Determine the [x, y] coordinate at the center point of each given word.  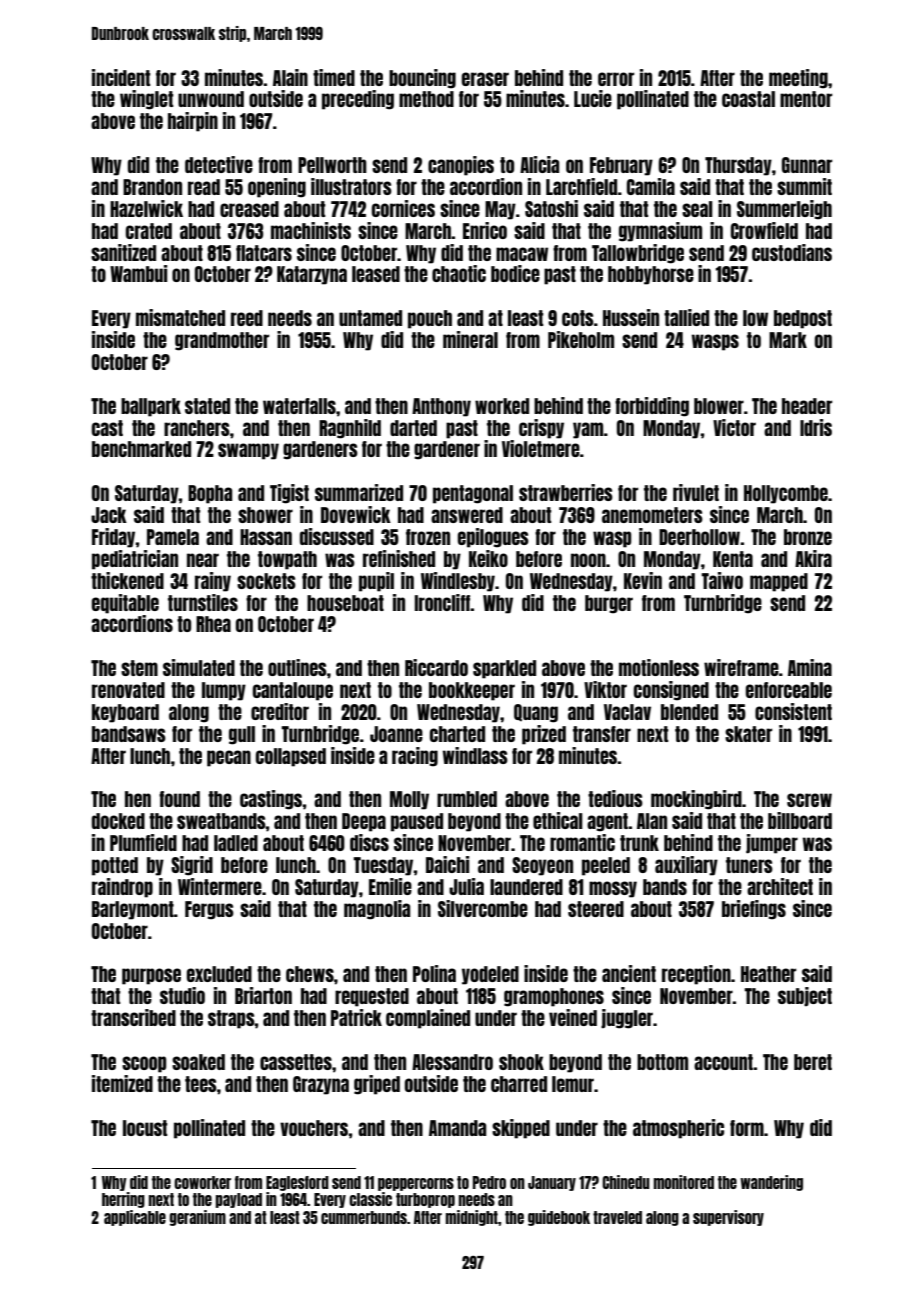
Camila [651, 186]
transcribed [133, 1017]
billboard [800, 820]
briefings [754, 910]
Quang [536, 713]
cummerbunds [364, 1217]
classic [370, 1199]
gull [242, 735]
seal [697, 209]
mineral [470, 339]
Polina [434, 973]
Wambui [138, 273]
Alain [290, 77]
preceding [358, 100]
